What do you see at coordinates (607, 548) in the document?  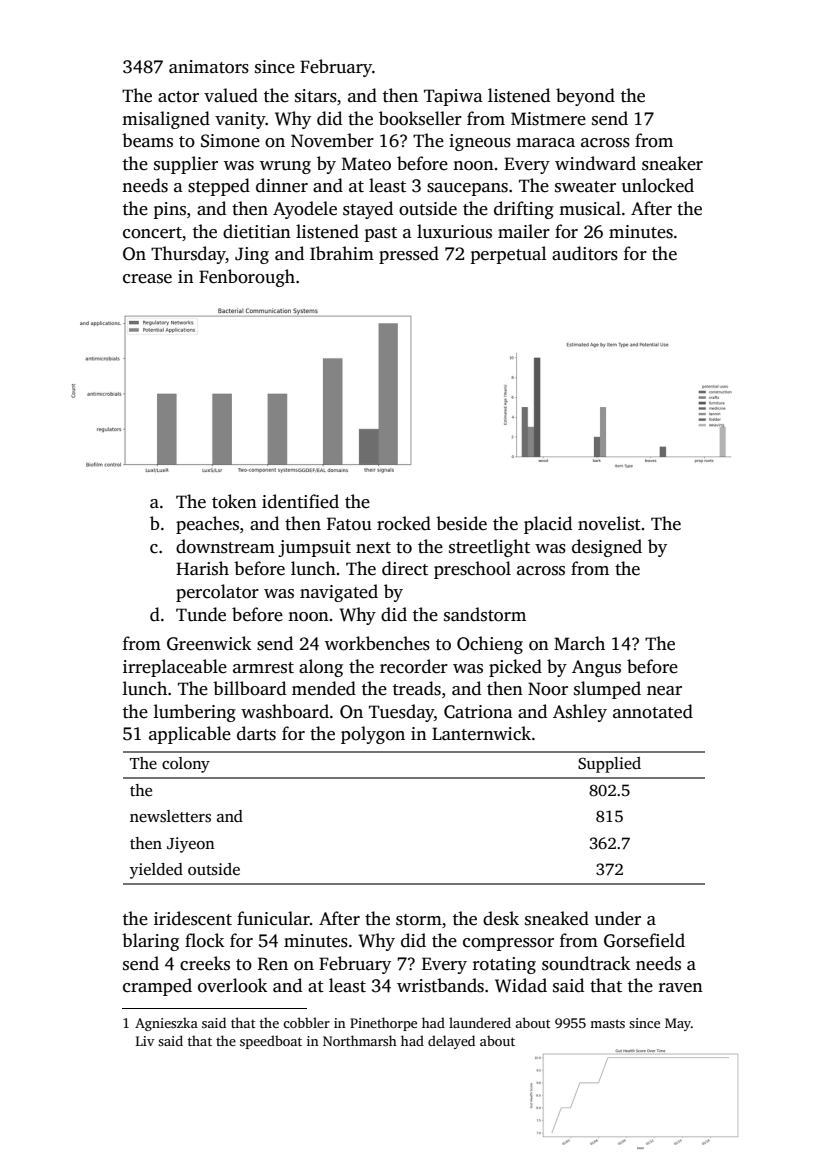 I see `designed` at bounding box center [607, 548].
